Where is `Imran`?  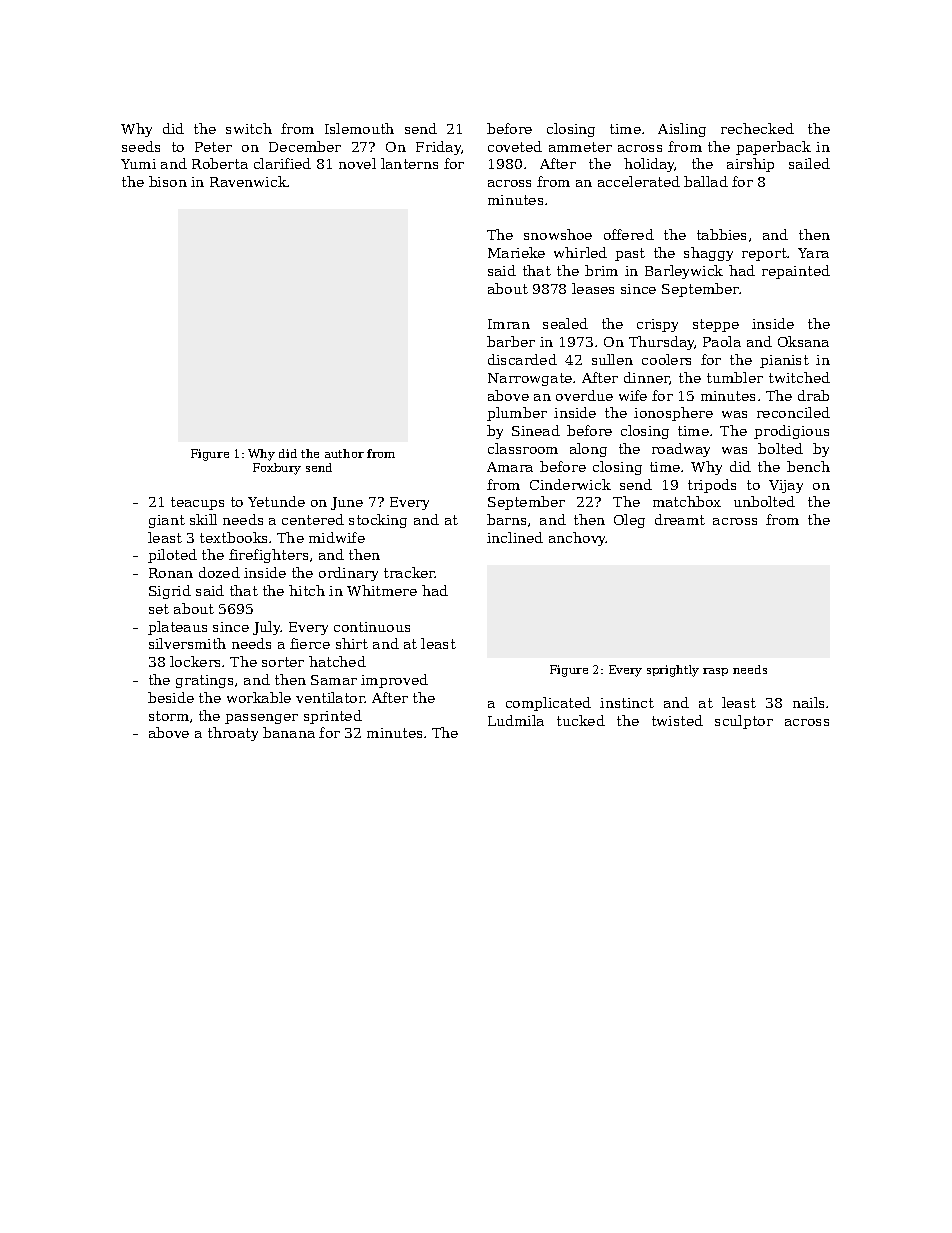
Imran is located at coordinates (509, 324).
